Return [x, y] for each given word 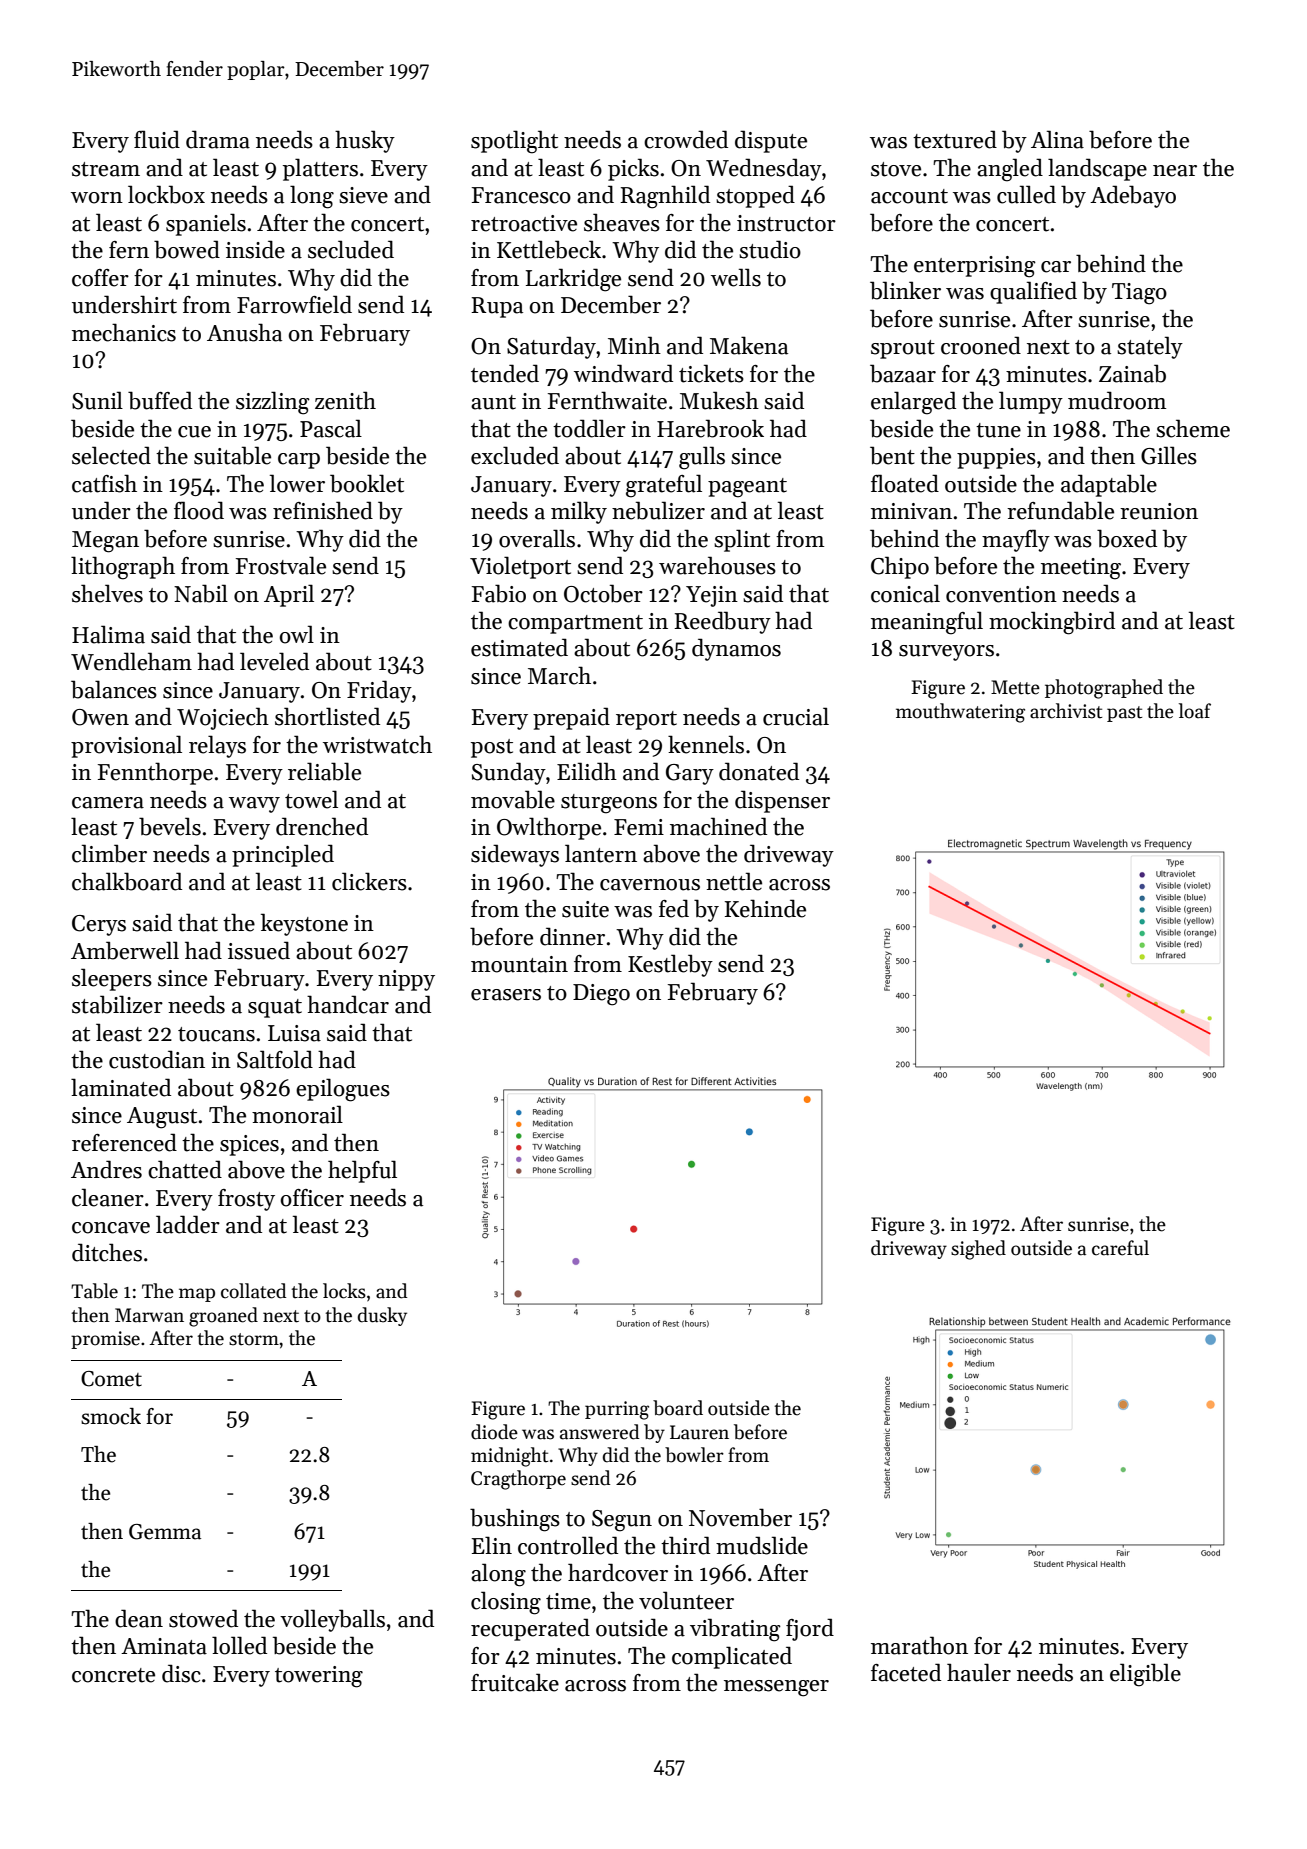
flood [199, 510]
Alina [1057, 139]
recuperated [530, 1629]
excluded [515, 455]
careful [1120, 1248]
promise [105, 1340]
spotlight [514, 142]
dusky [382, 1316]
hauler [979, 1672]
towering [319, 1677]
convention [1001, 594]
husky [365, 141]
